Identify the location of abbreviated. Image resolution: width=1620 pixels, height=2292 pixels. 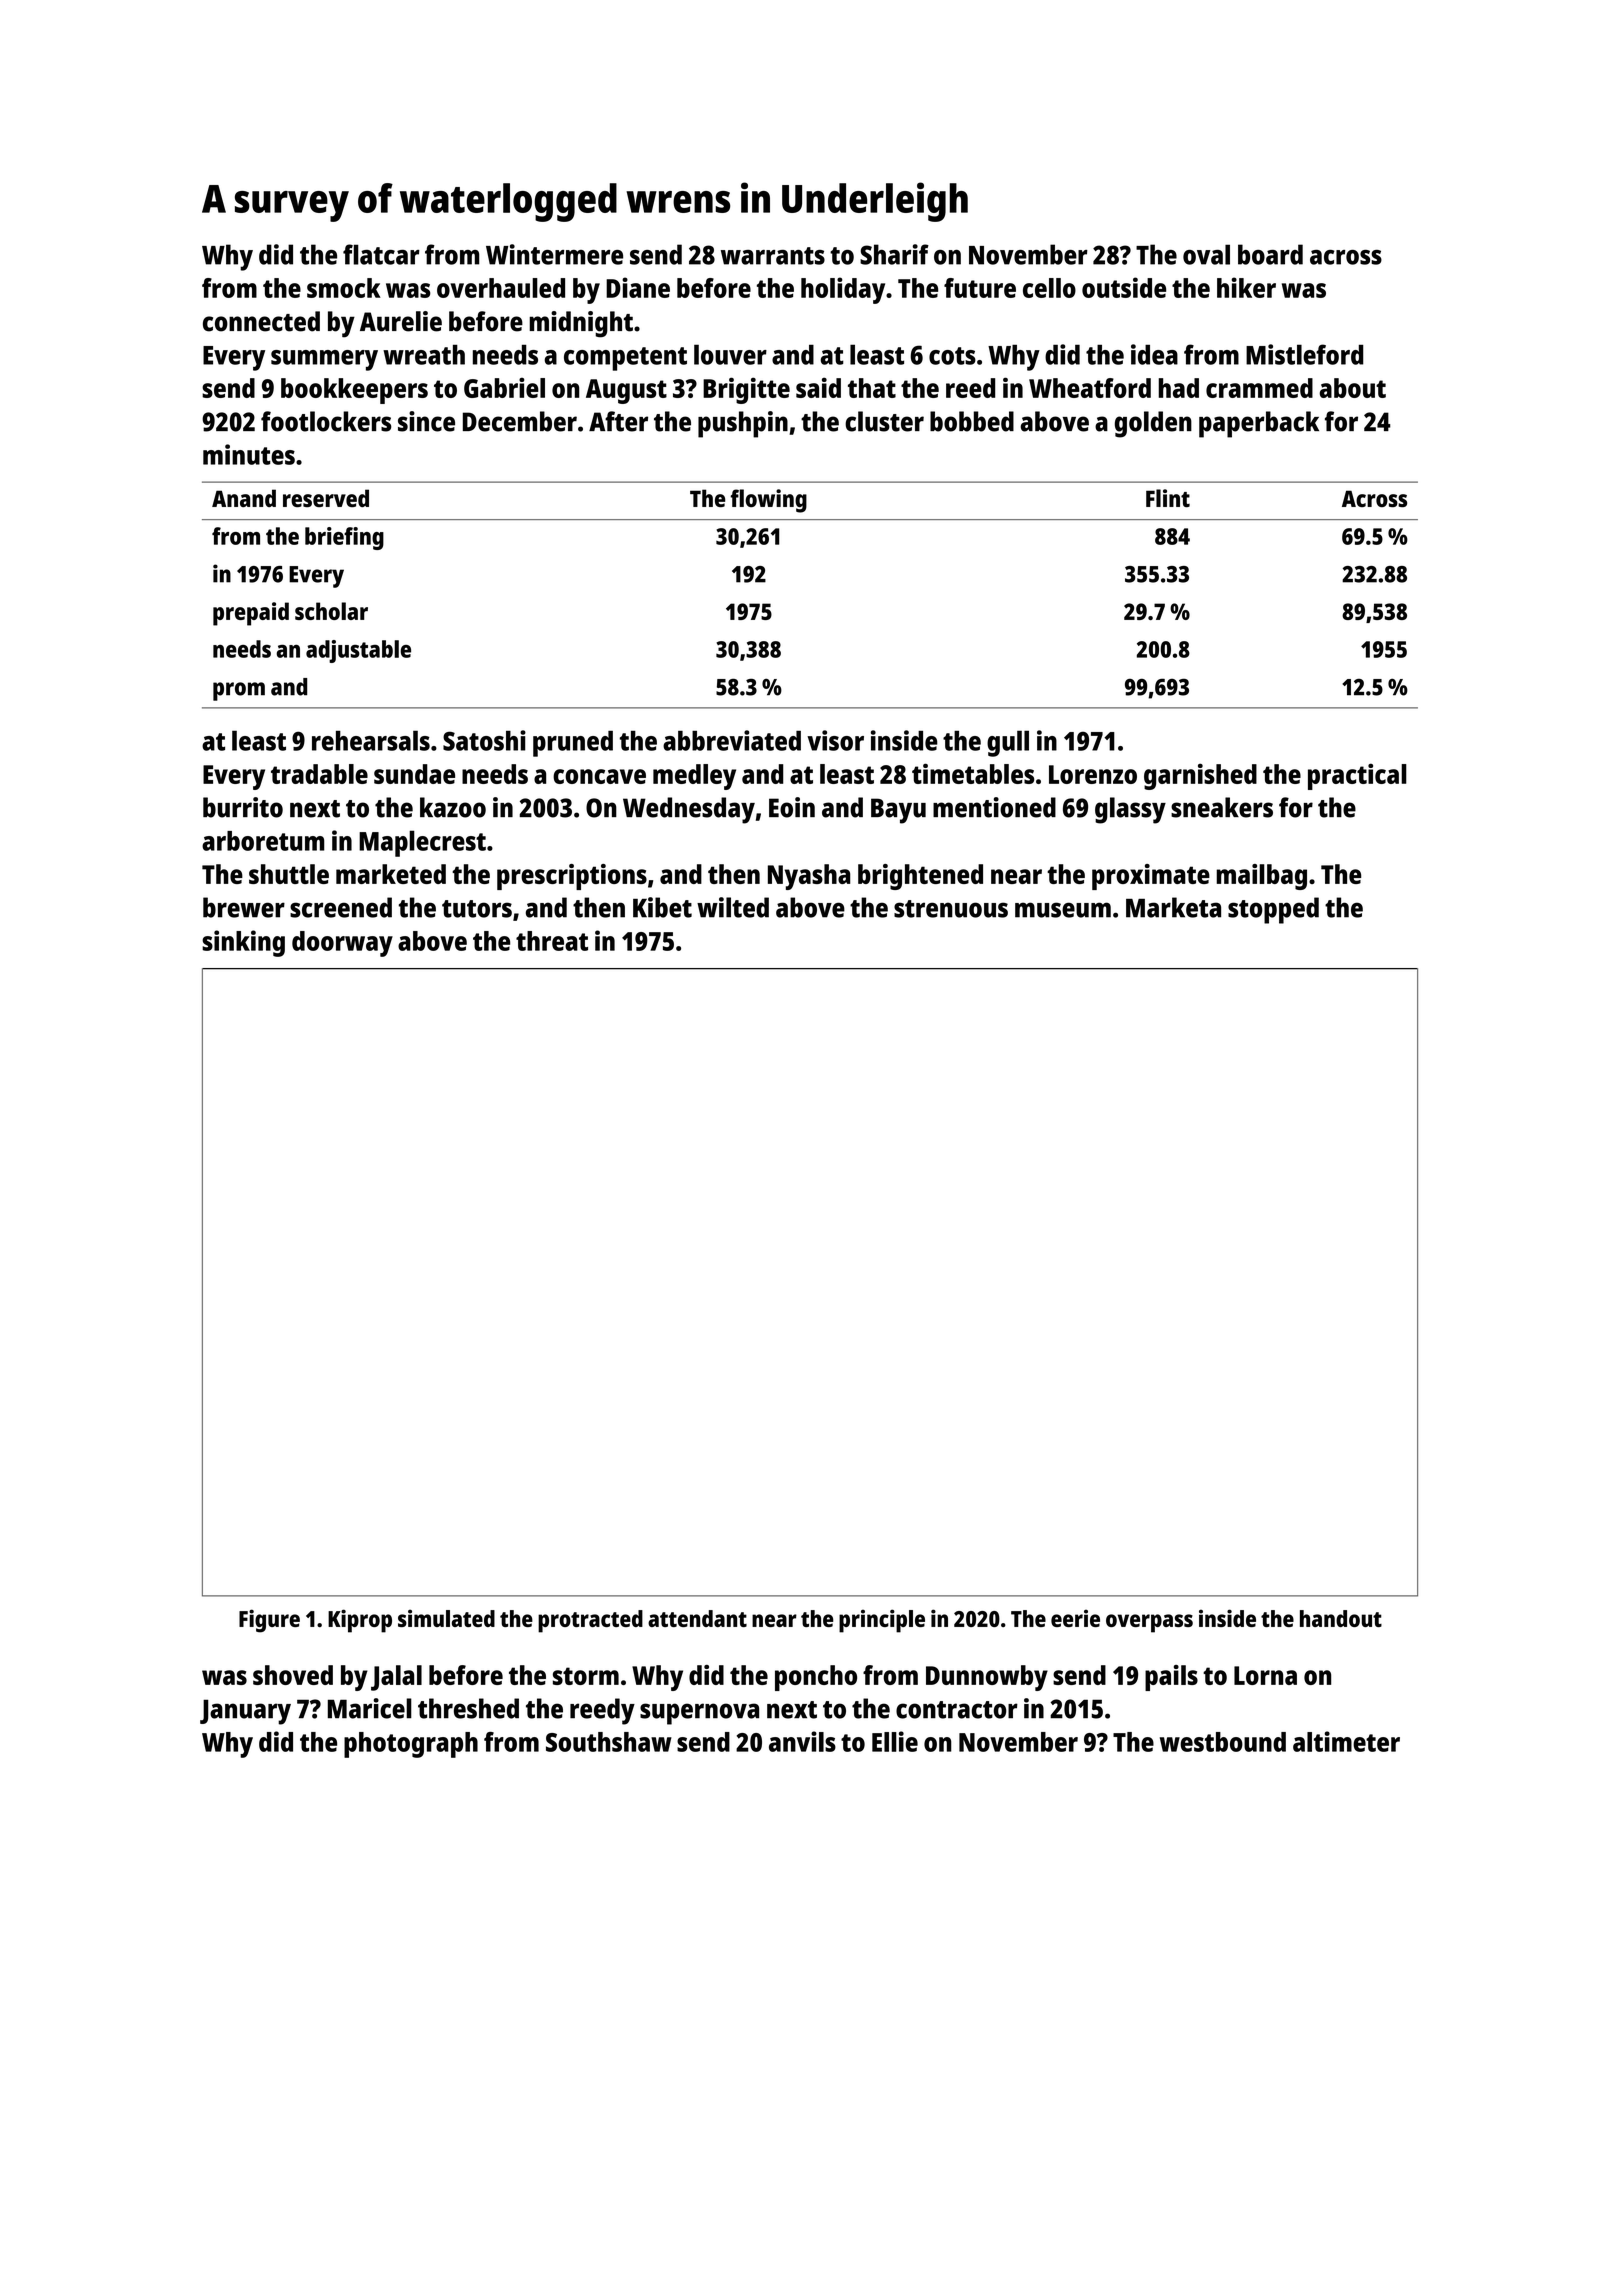
(732, 740).
